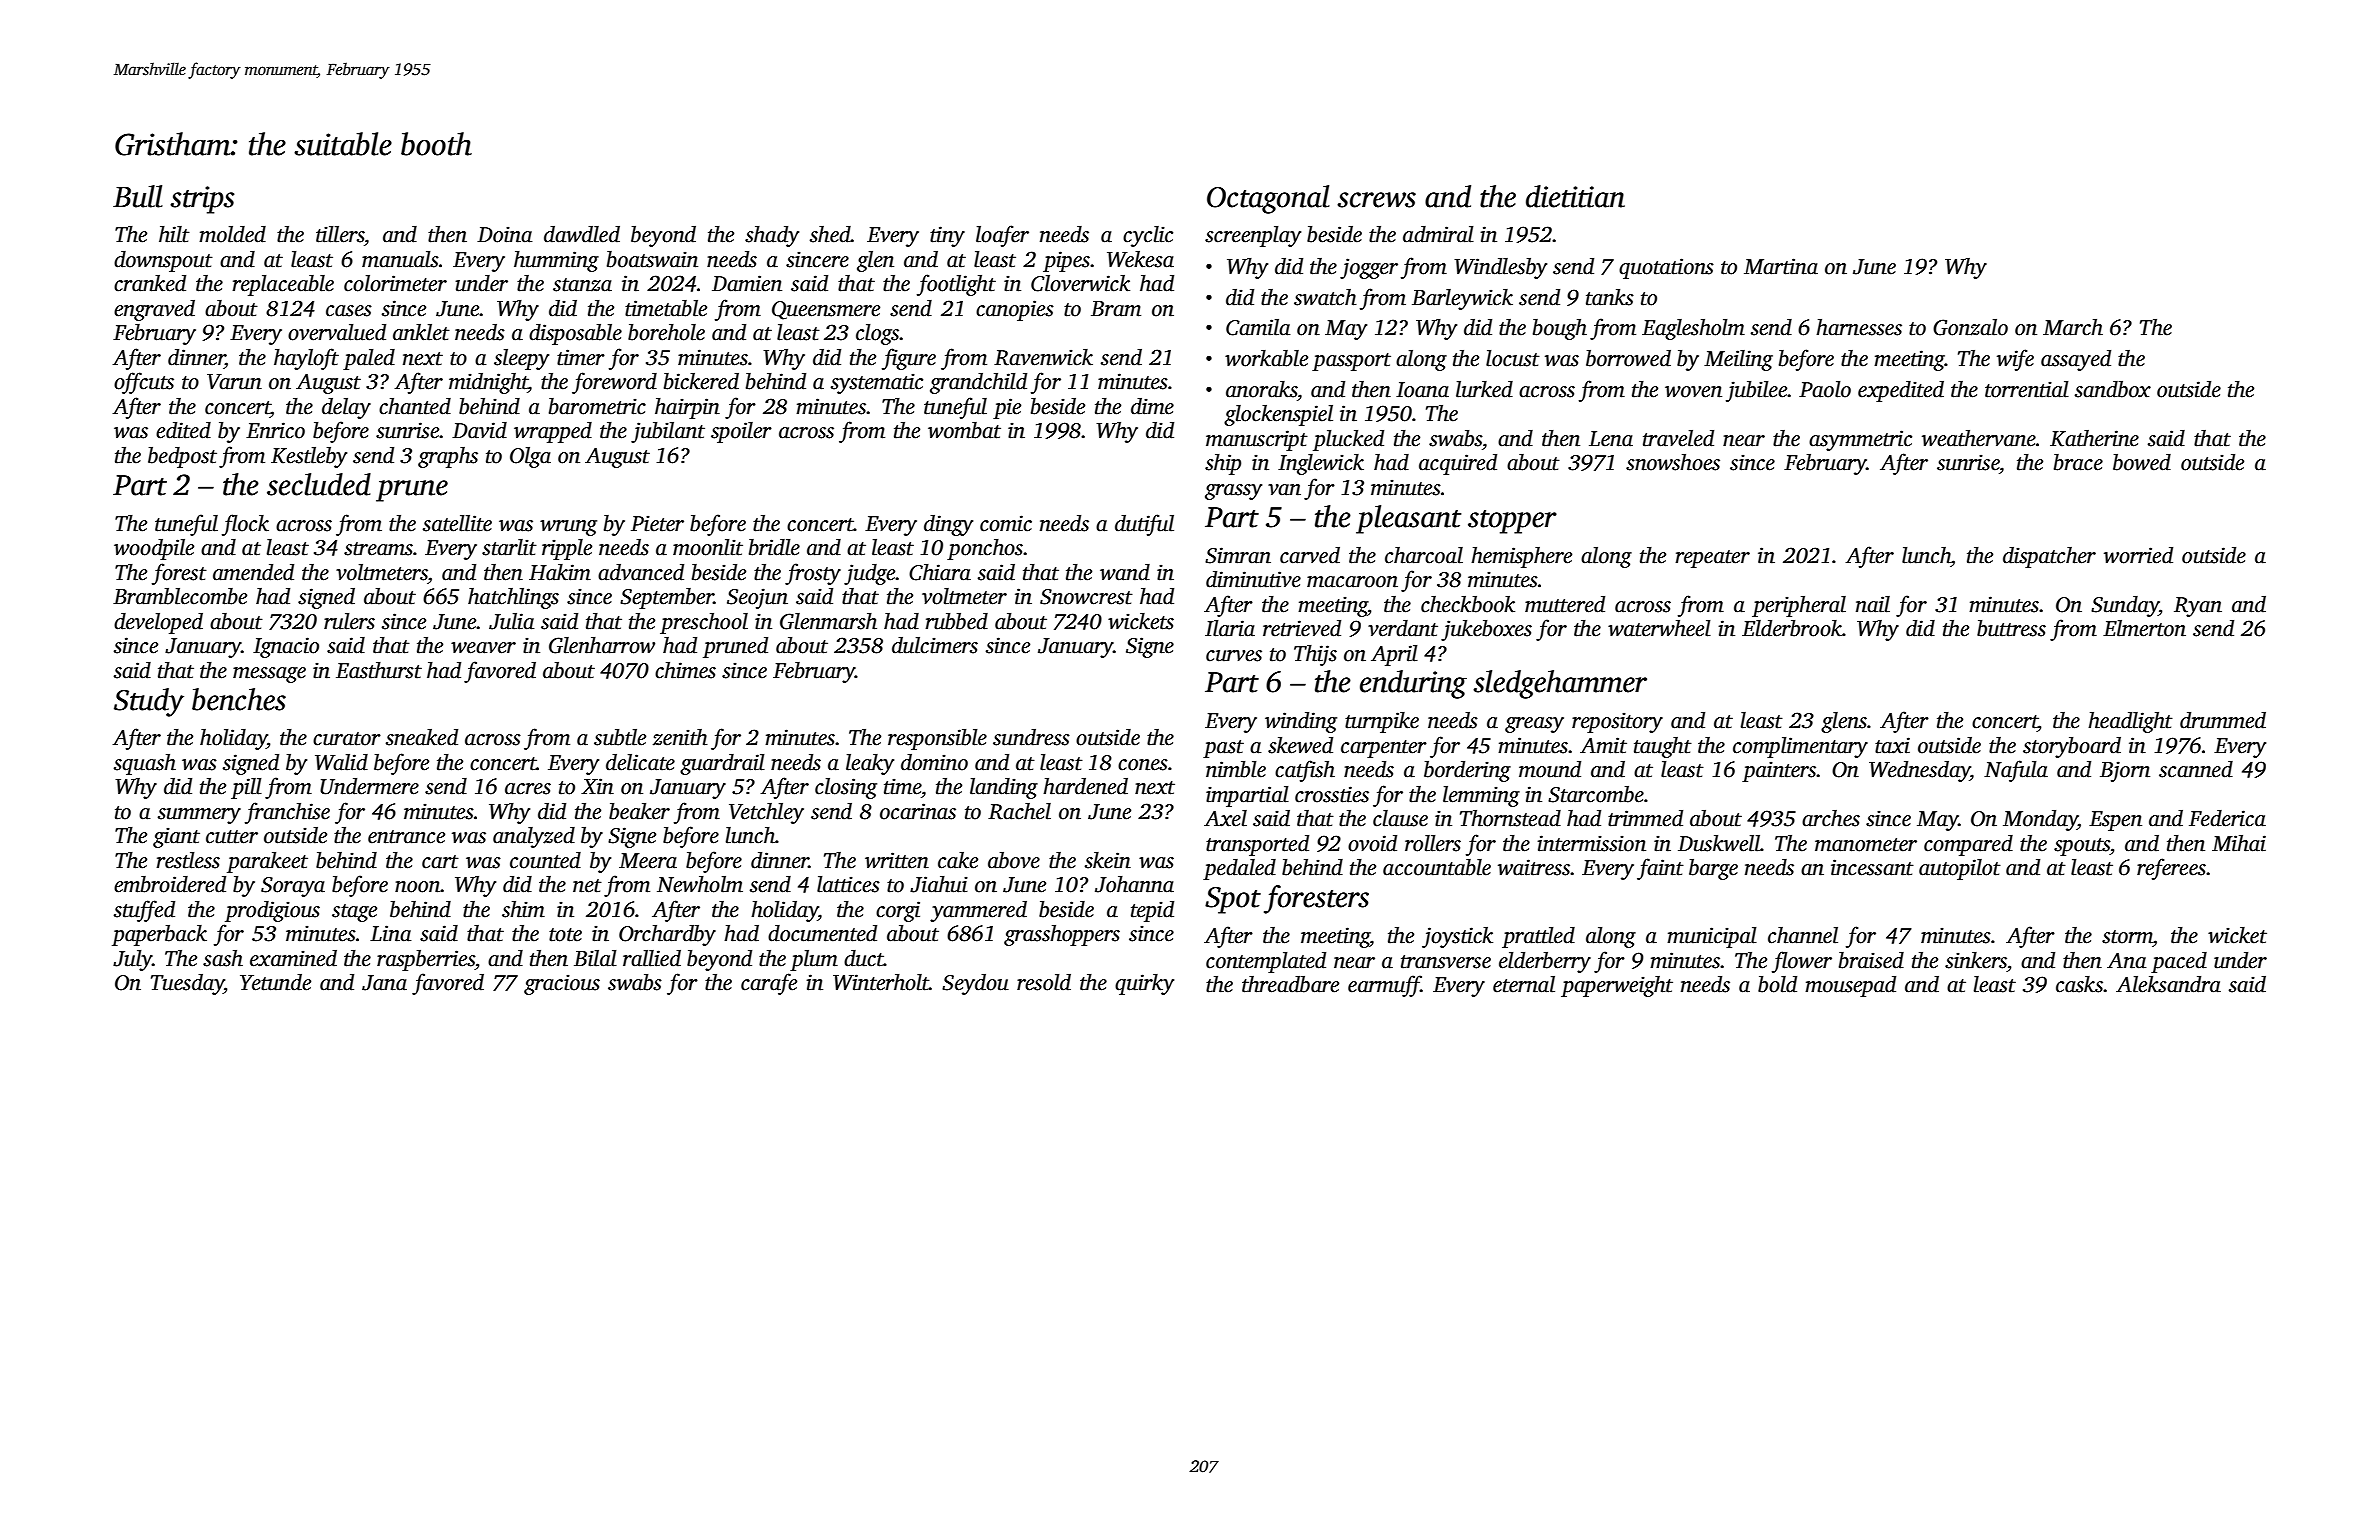 The image size is (2380, 1540). Describe the element at coordinates (1225, 818) in the document. I see `Axel` at that location.
